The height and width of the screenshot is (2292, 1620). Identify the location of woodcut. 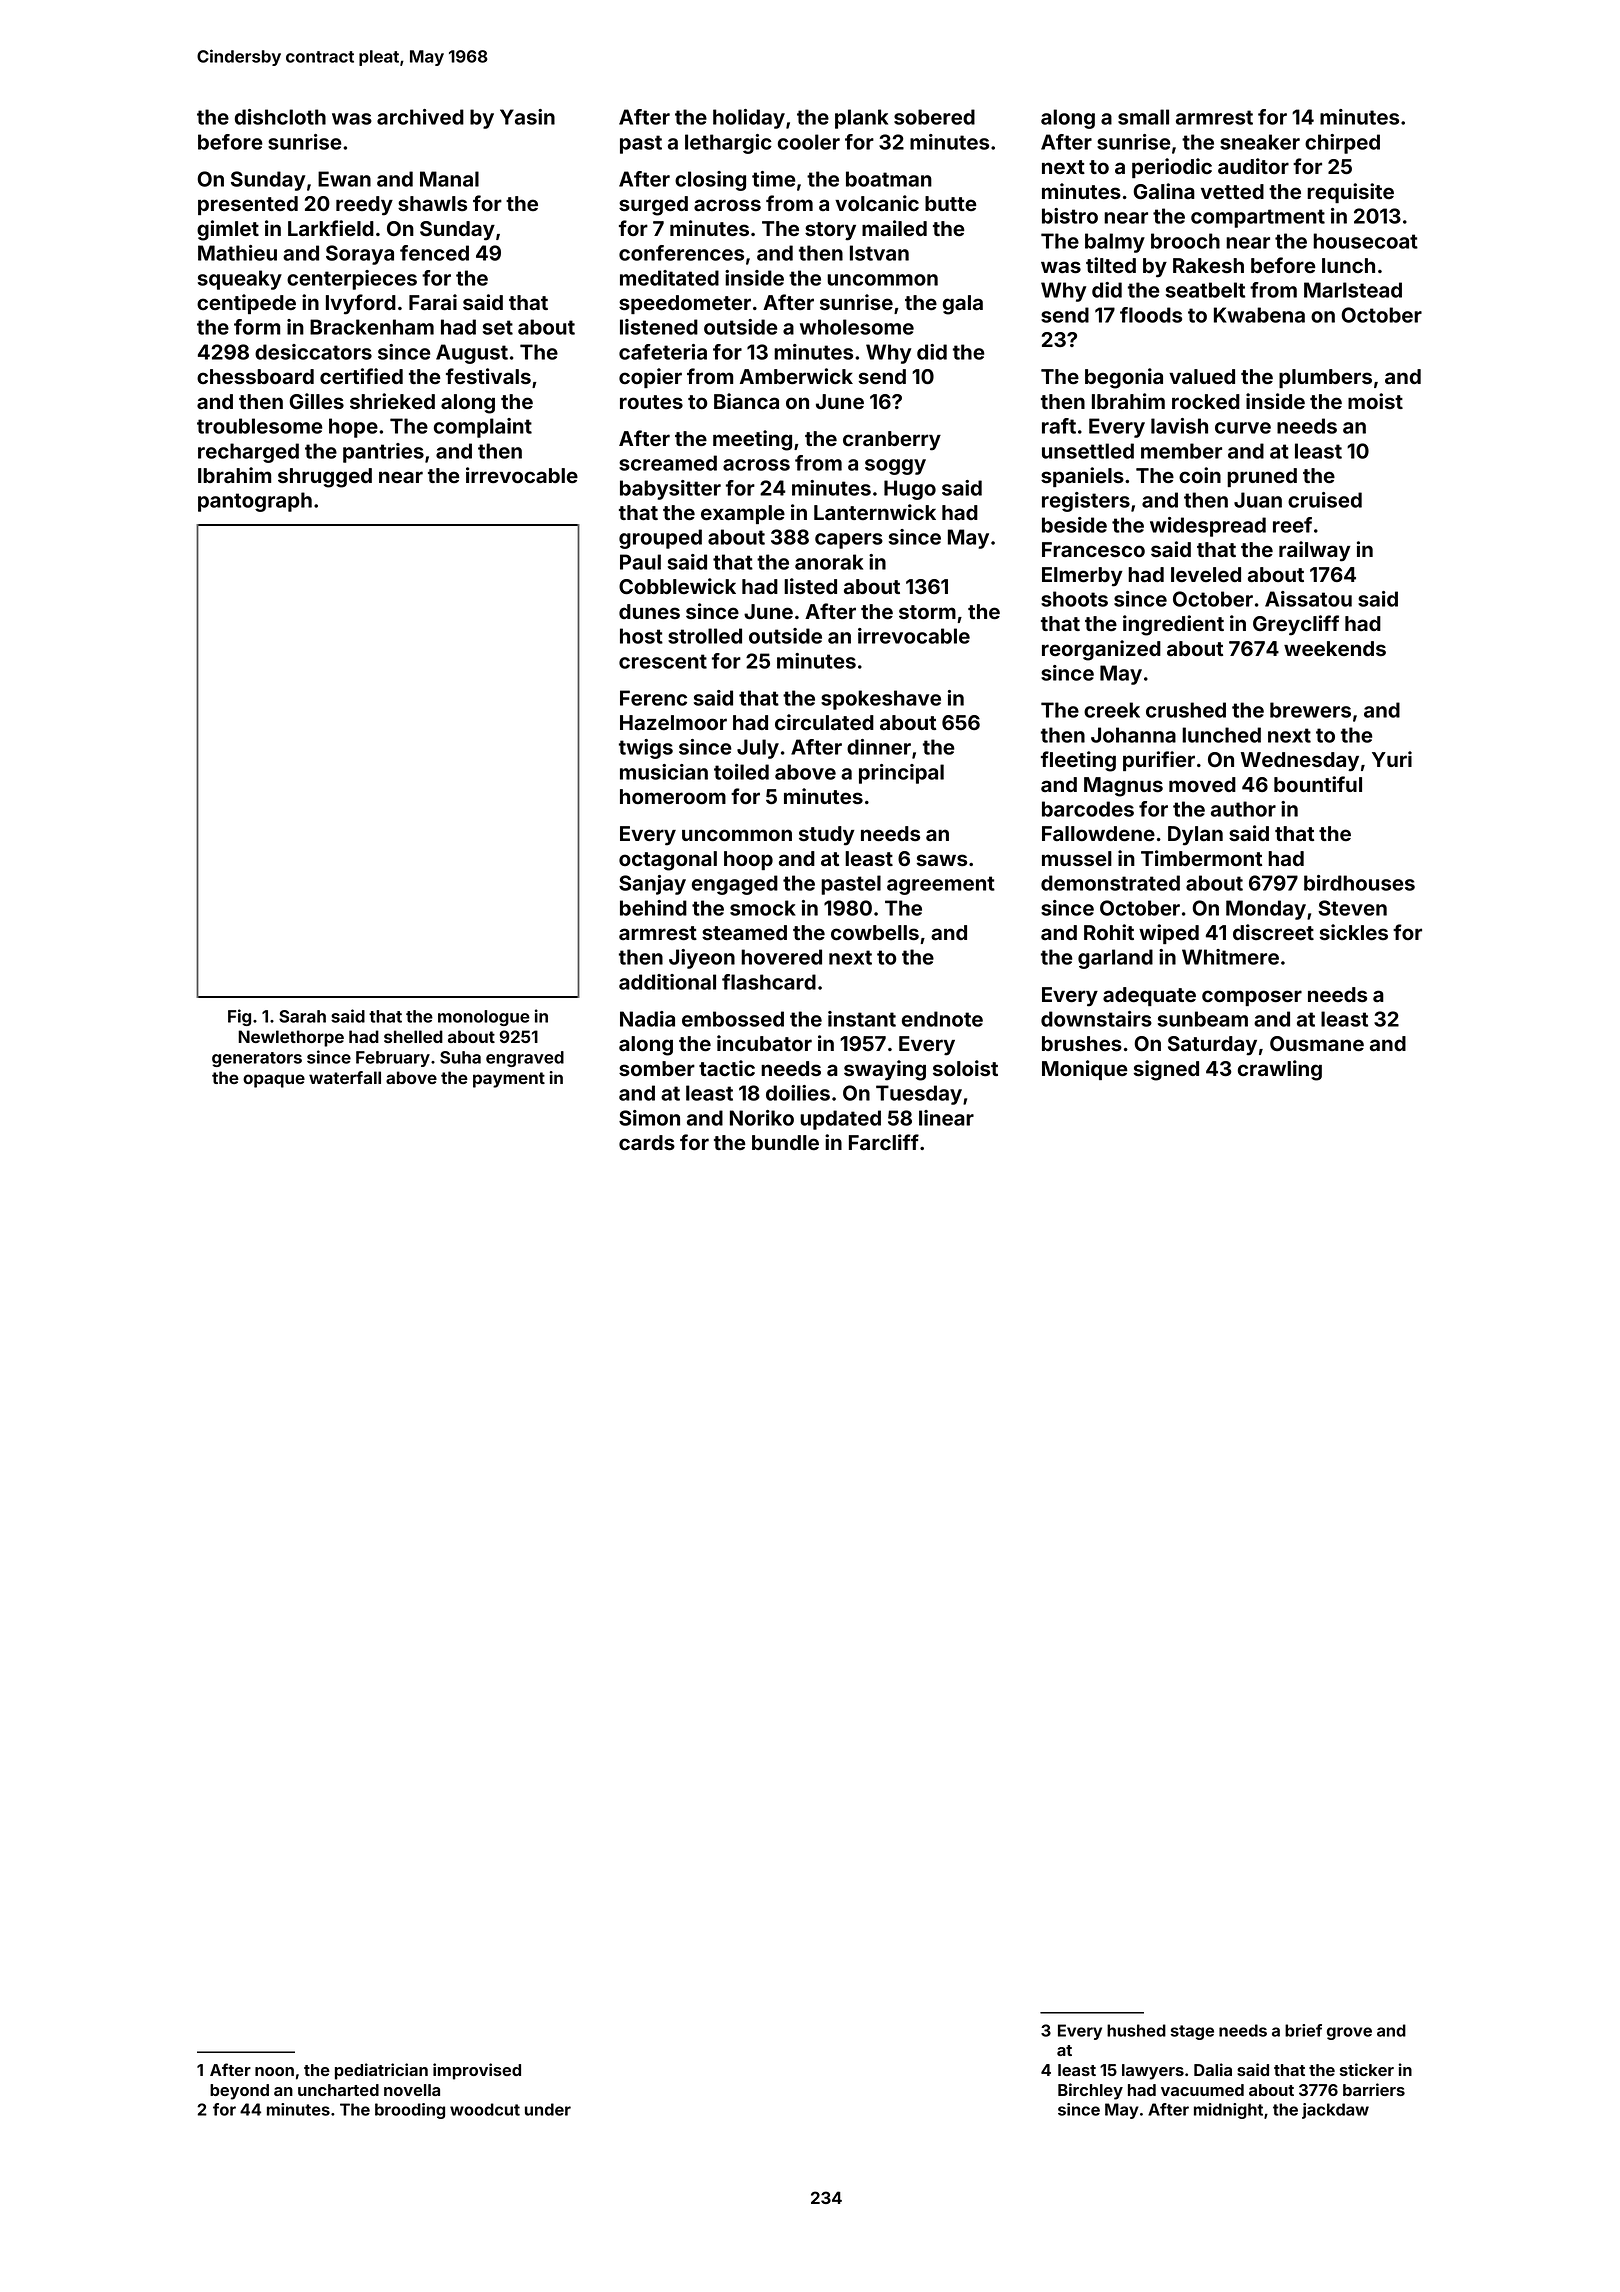
(485, 2109).
